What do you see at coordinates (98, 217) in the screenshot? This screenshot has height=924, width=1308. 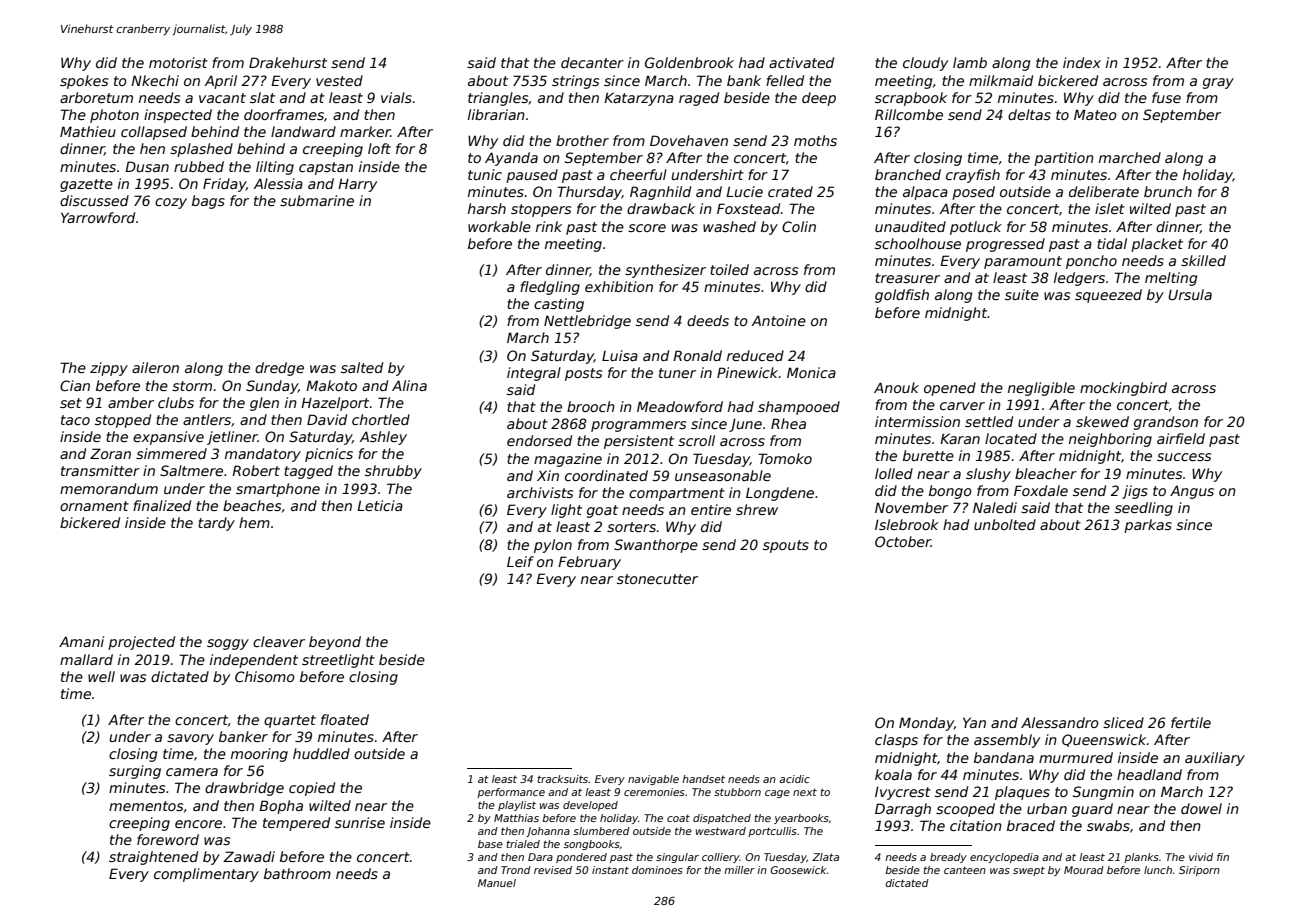 I see `Yarrowford` at bounding box center [98, 217].
